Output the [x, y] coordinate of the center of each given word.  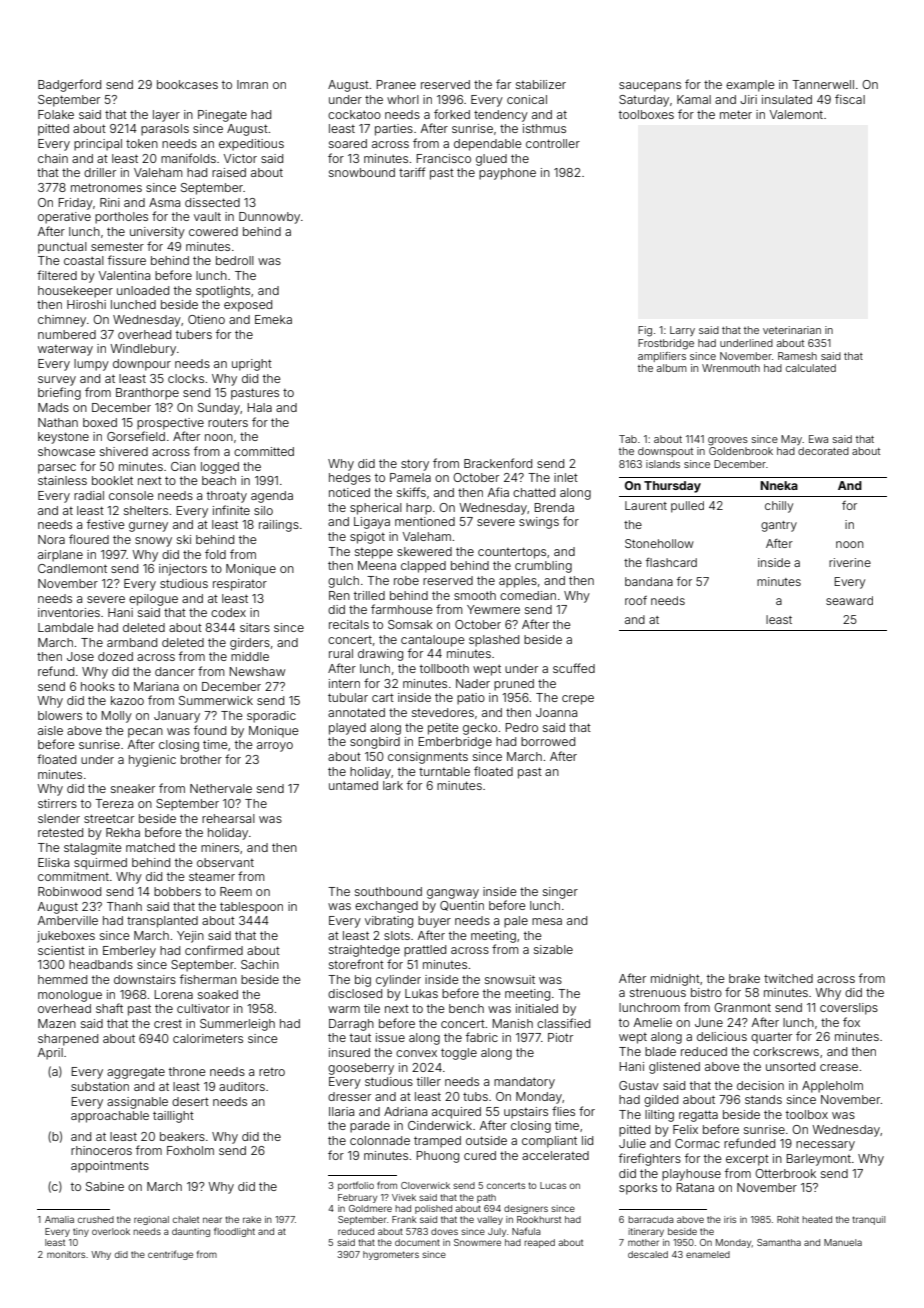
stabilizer [541, 84]
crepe [578, 700]
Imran [252, 84]
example [750, 86]
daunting [191, 1232]
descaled [648, 1254]
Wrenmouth [731, 368]
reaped [539, 1243]
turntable [444, 771]
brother [201, 759]
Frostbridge [666, 344]
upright [252, 365]
